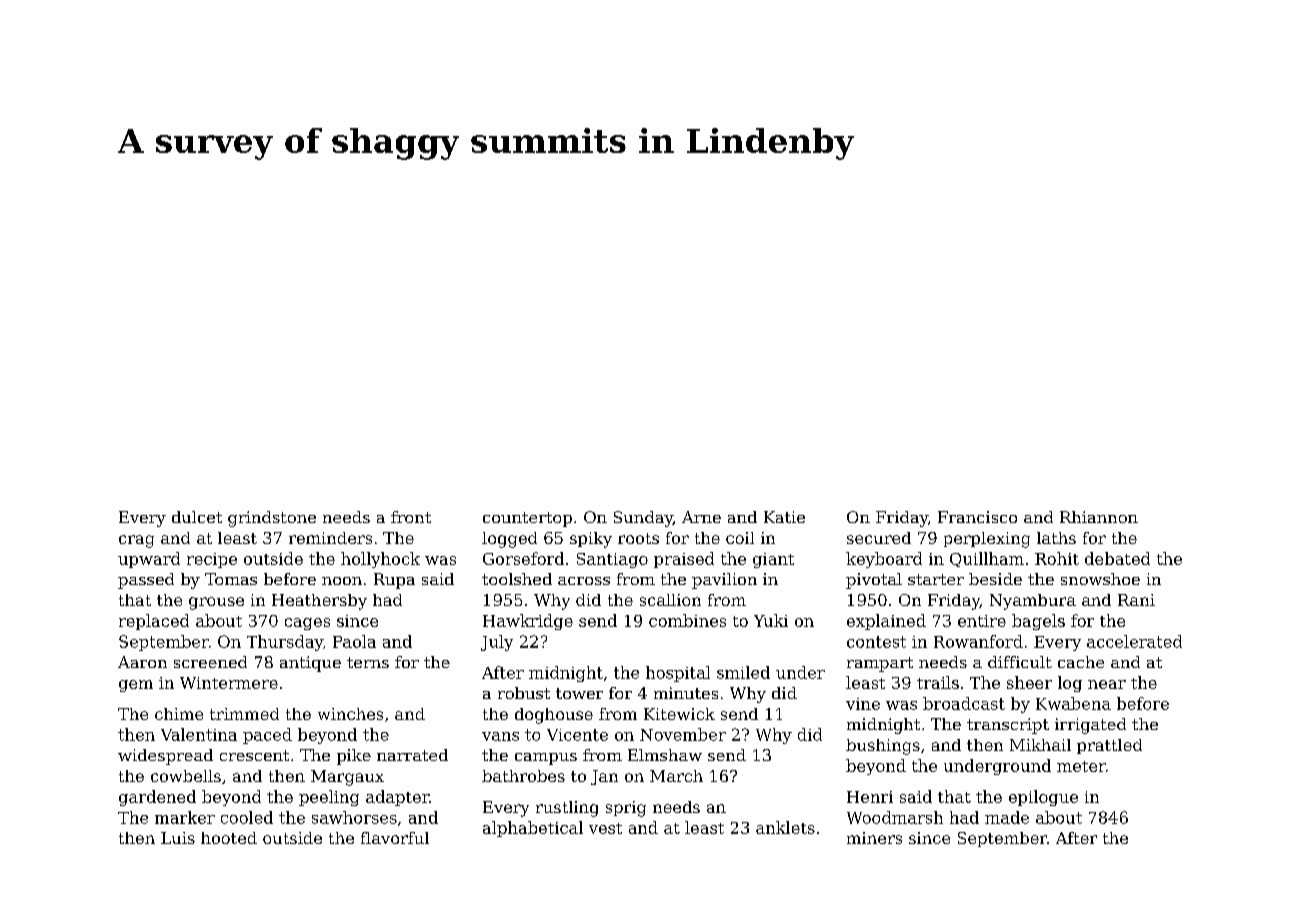  Describe the element at coordinates (771, 620) in the screenshot. I see `Yuki` at that location.
